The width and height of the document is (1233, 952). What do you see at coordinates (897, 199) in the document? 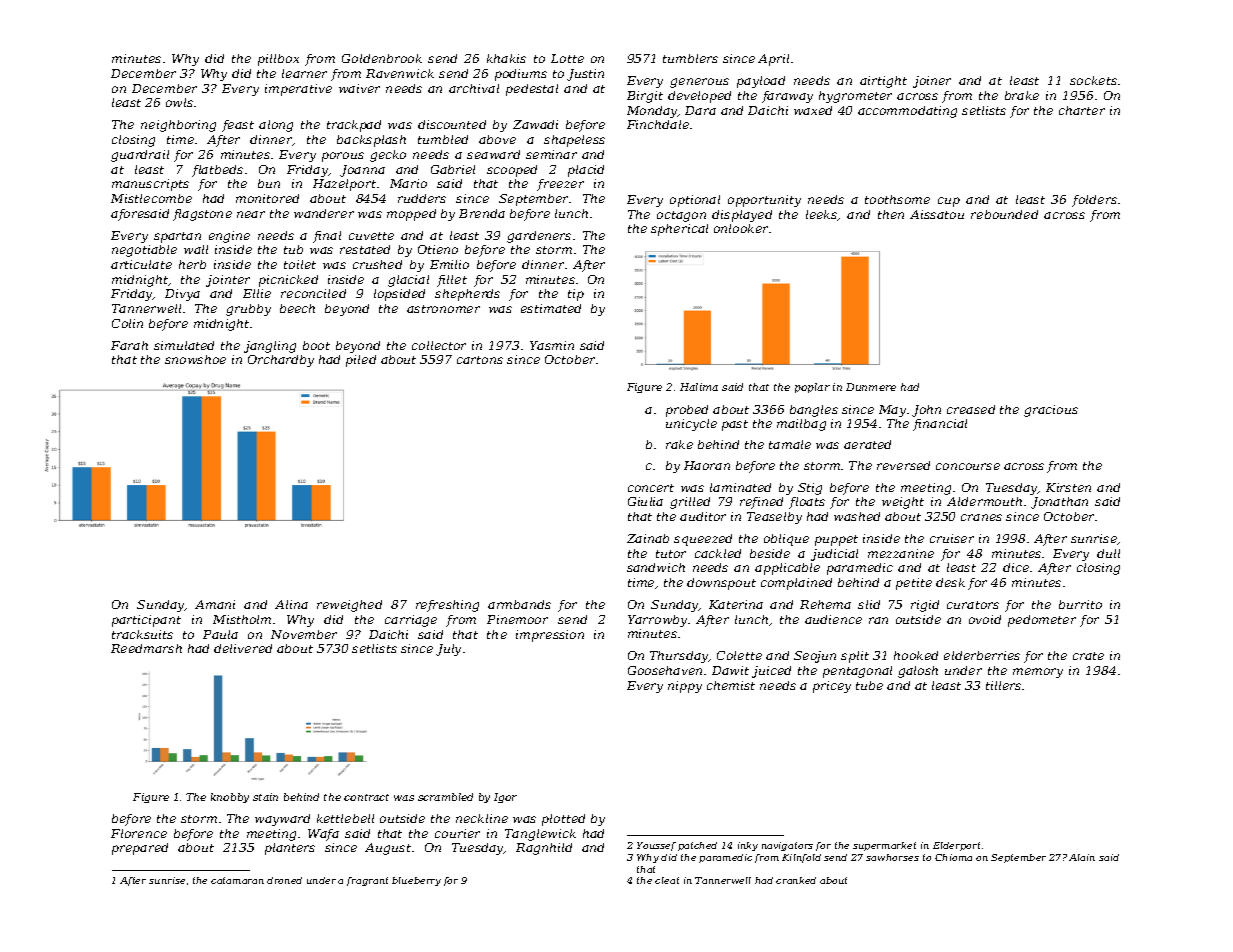
I see `toothsome` at bounding box center [897, 199].
